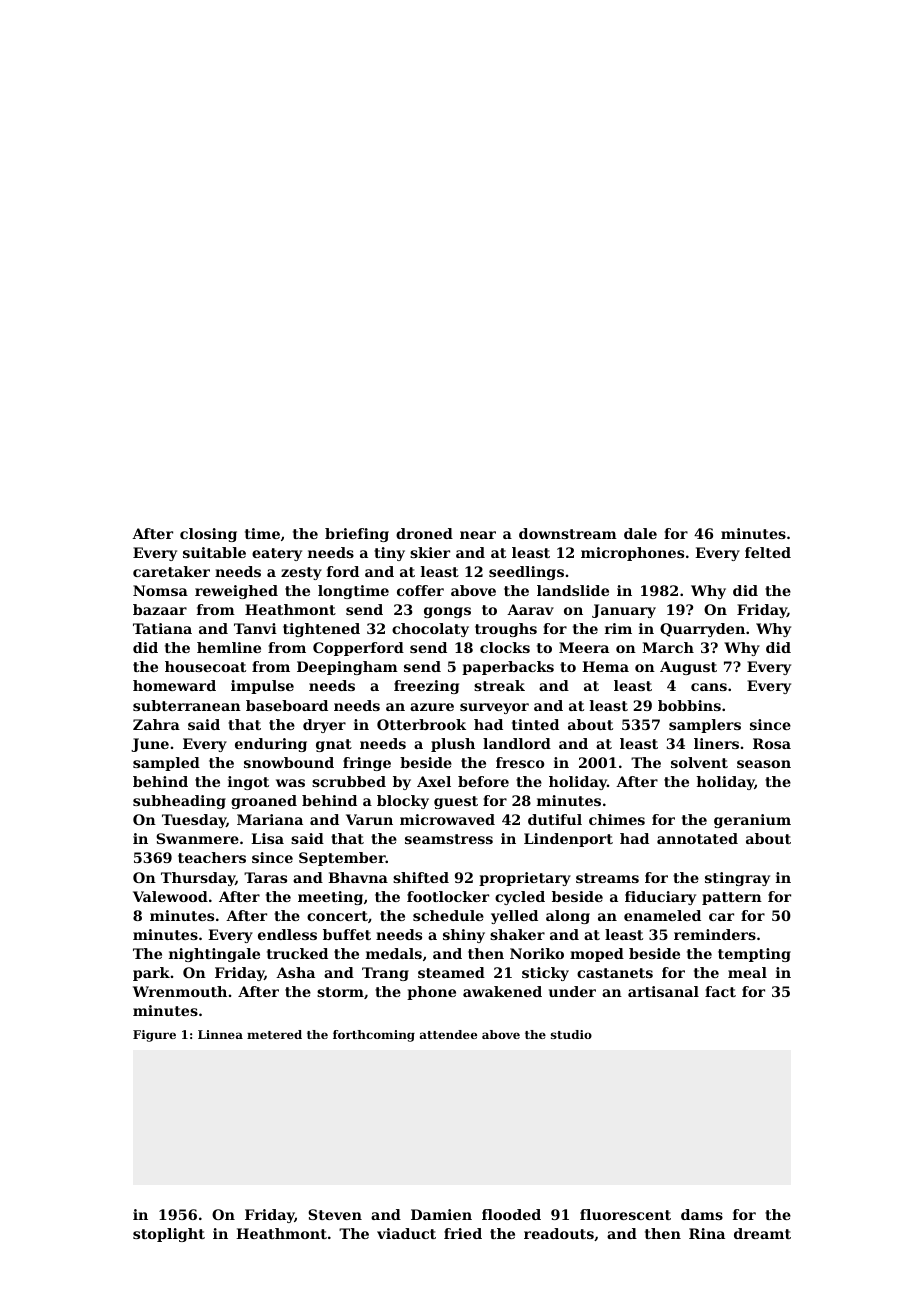 This page has height=1314, width=924. What do you see at coordinates (640, 533) in the page?
I see `dale` at bounding box center [640, 533].
